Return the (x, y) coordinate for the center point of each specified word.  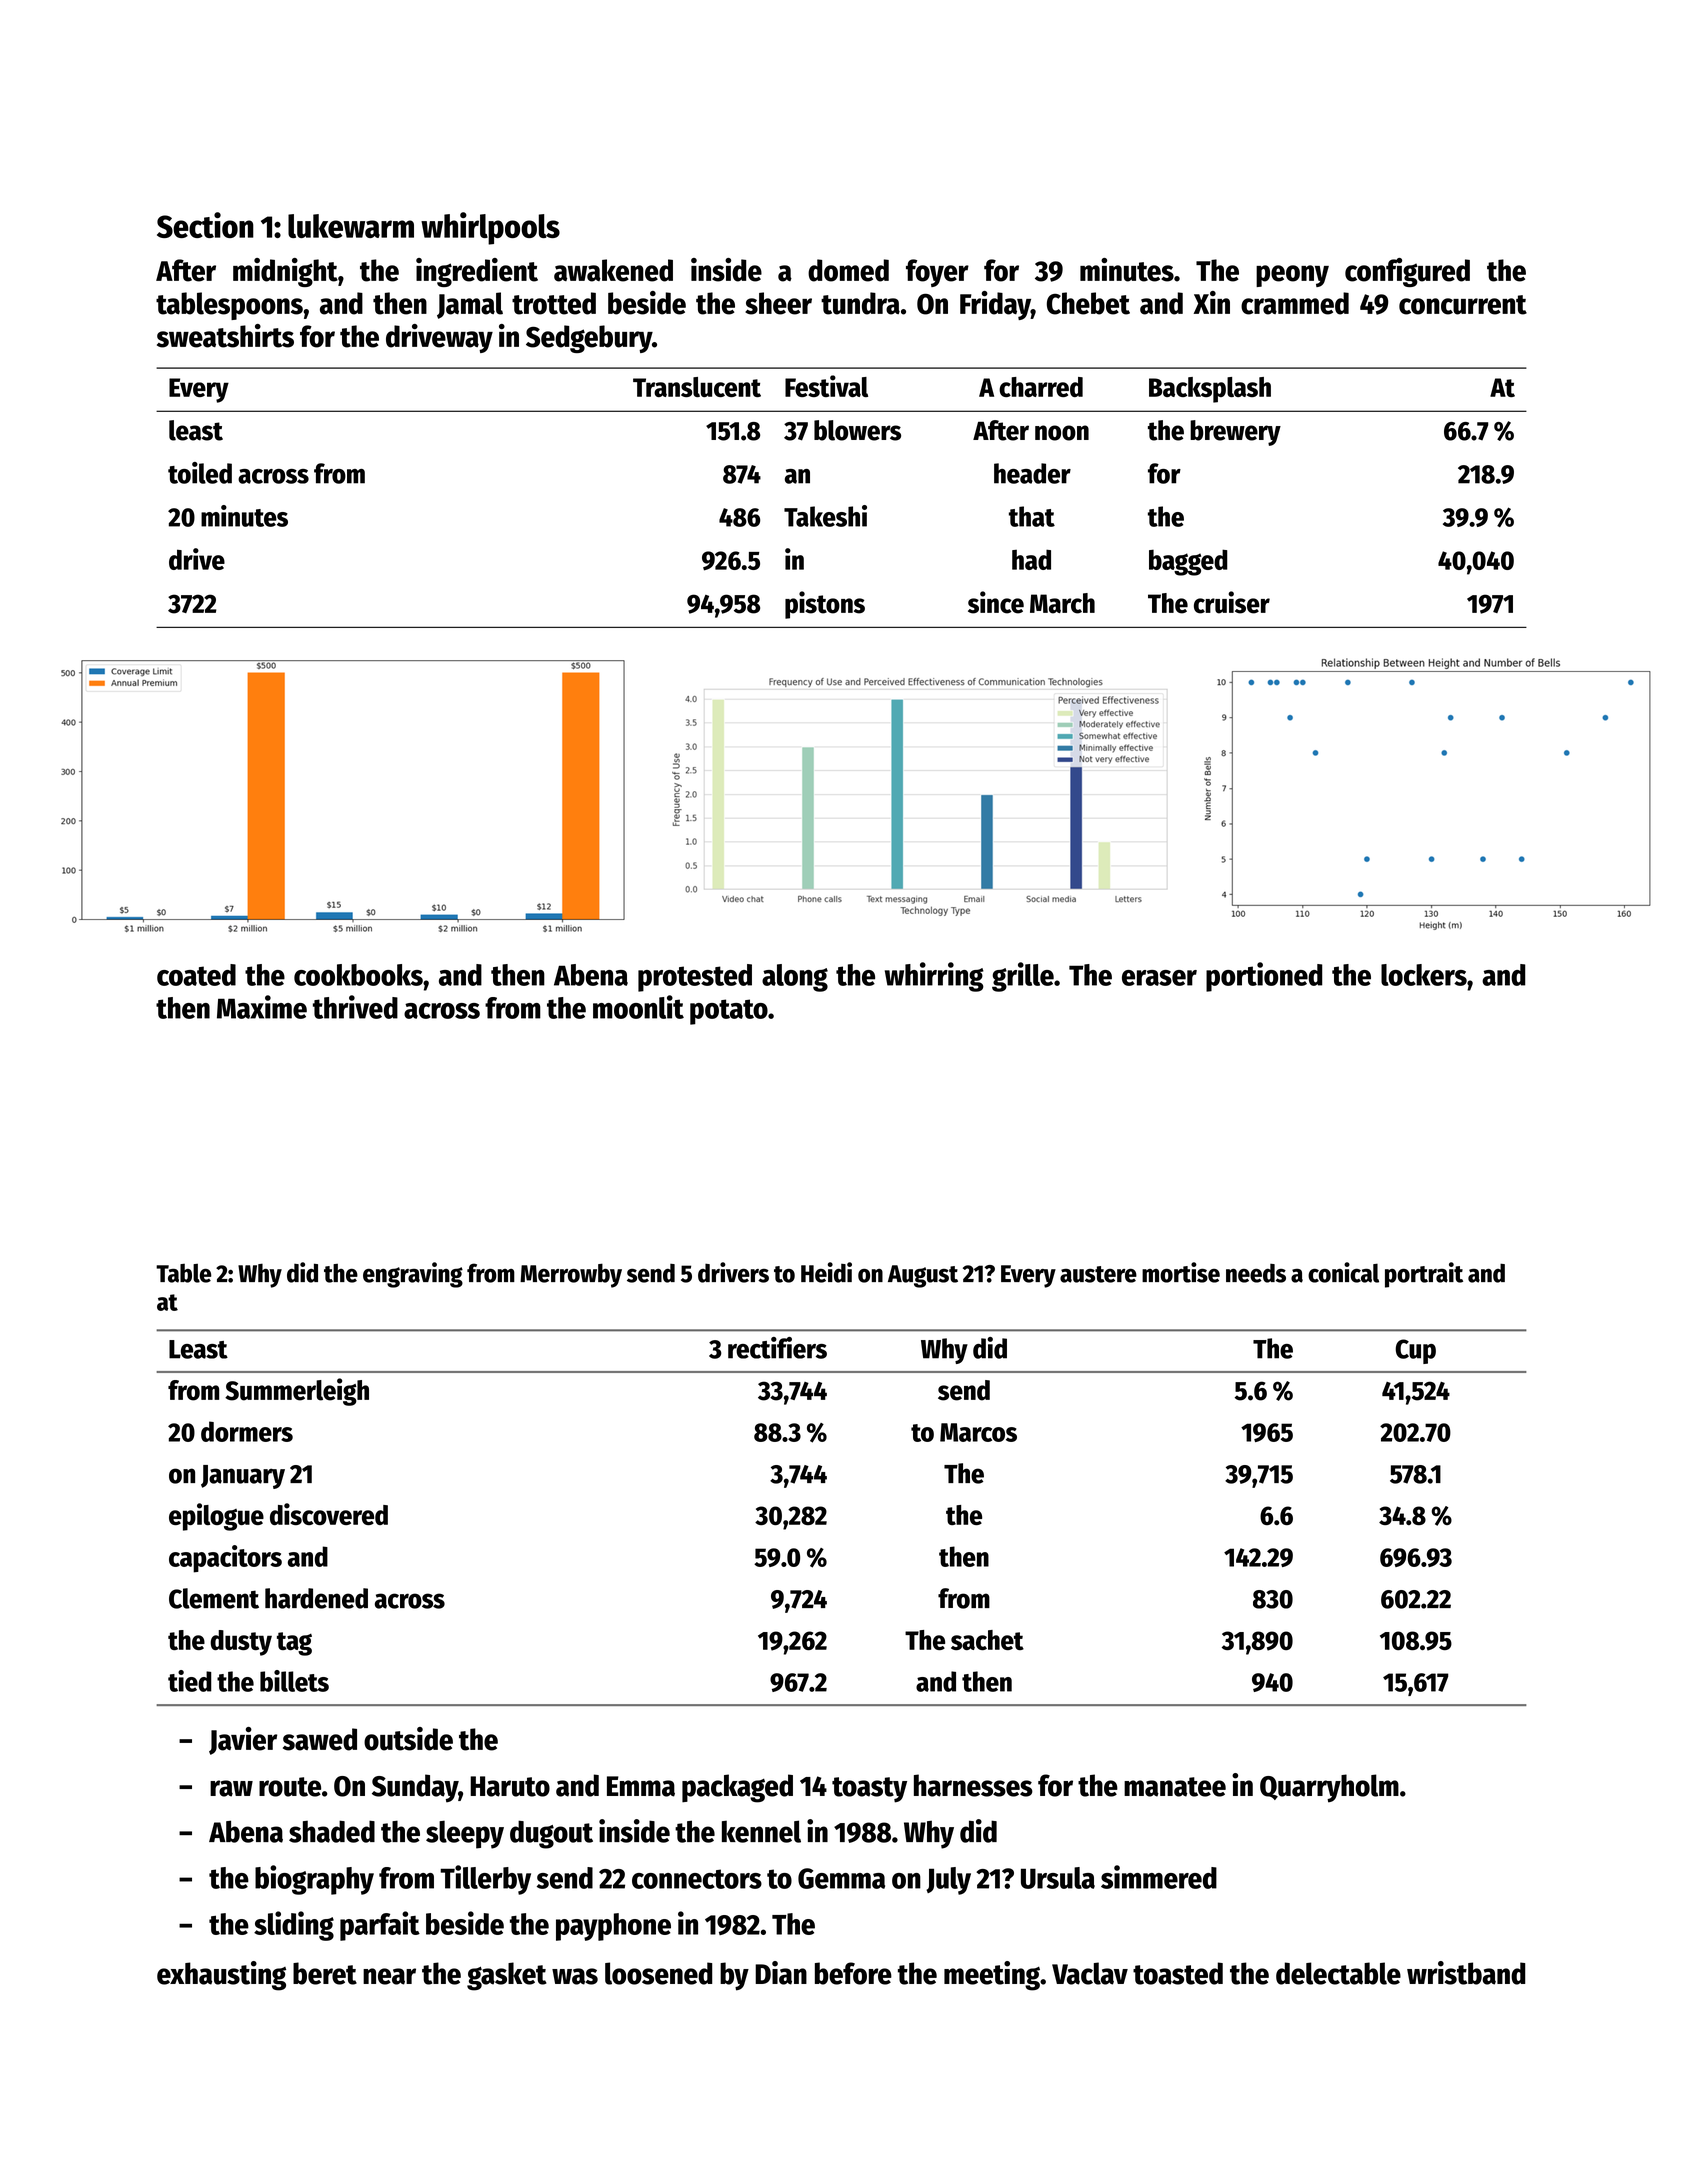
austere (1098, 1274)
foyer (937, 273)
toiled (200, 473)
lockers (1424, 975)
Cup (1415, 1351)
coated (196, 975)
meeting (992, 1976)
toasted (1178, 1973)
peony (1292, 276)
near (389, 1976)
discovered (329, 1514)
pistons (825, 605)
